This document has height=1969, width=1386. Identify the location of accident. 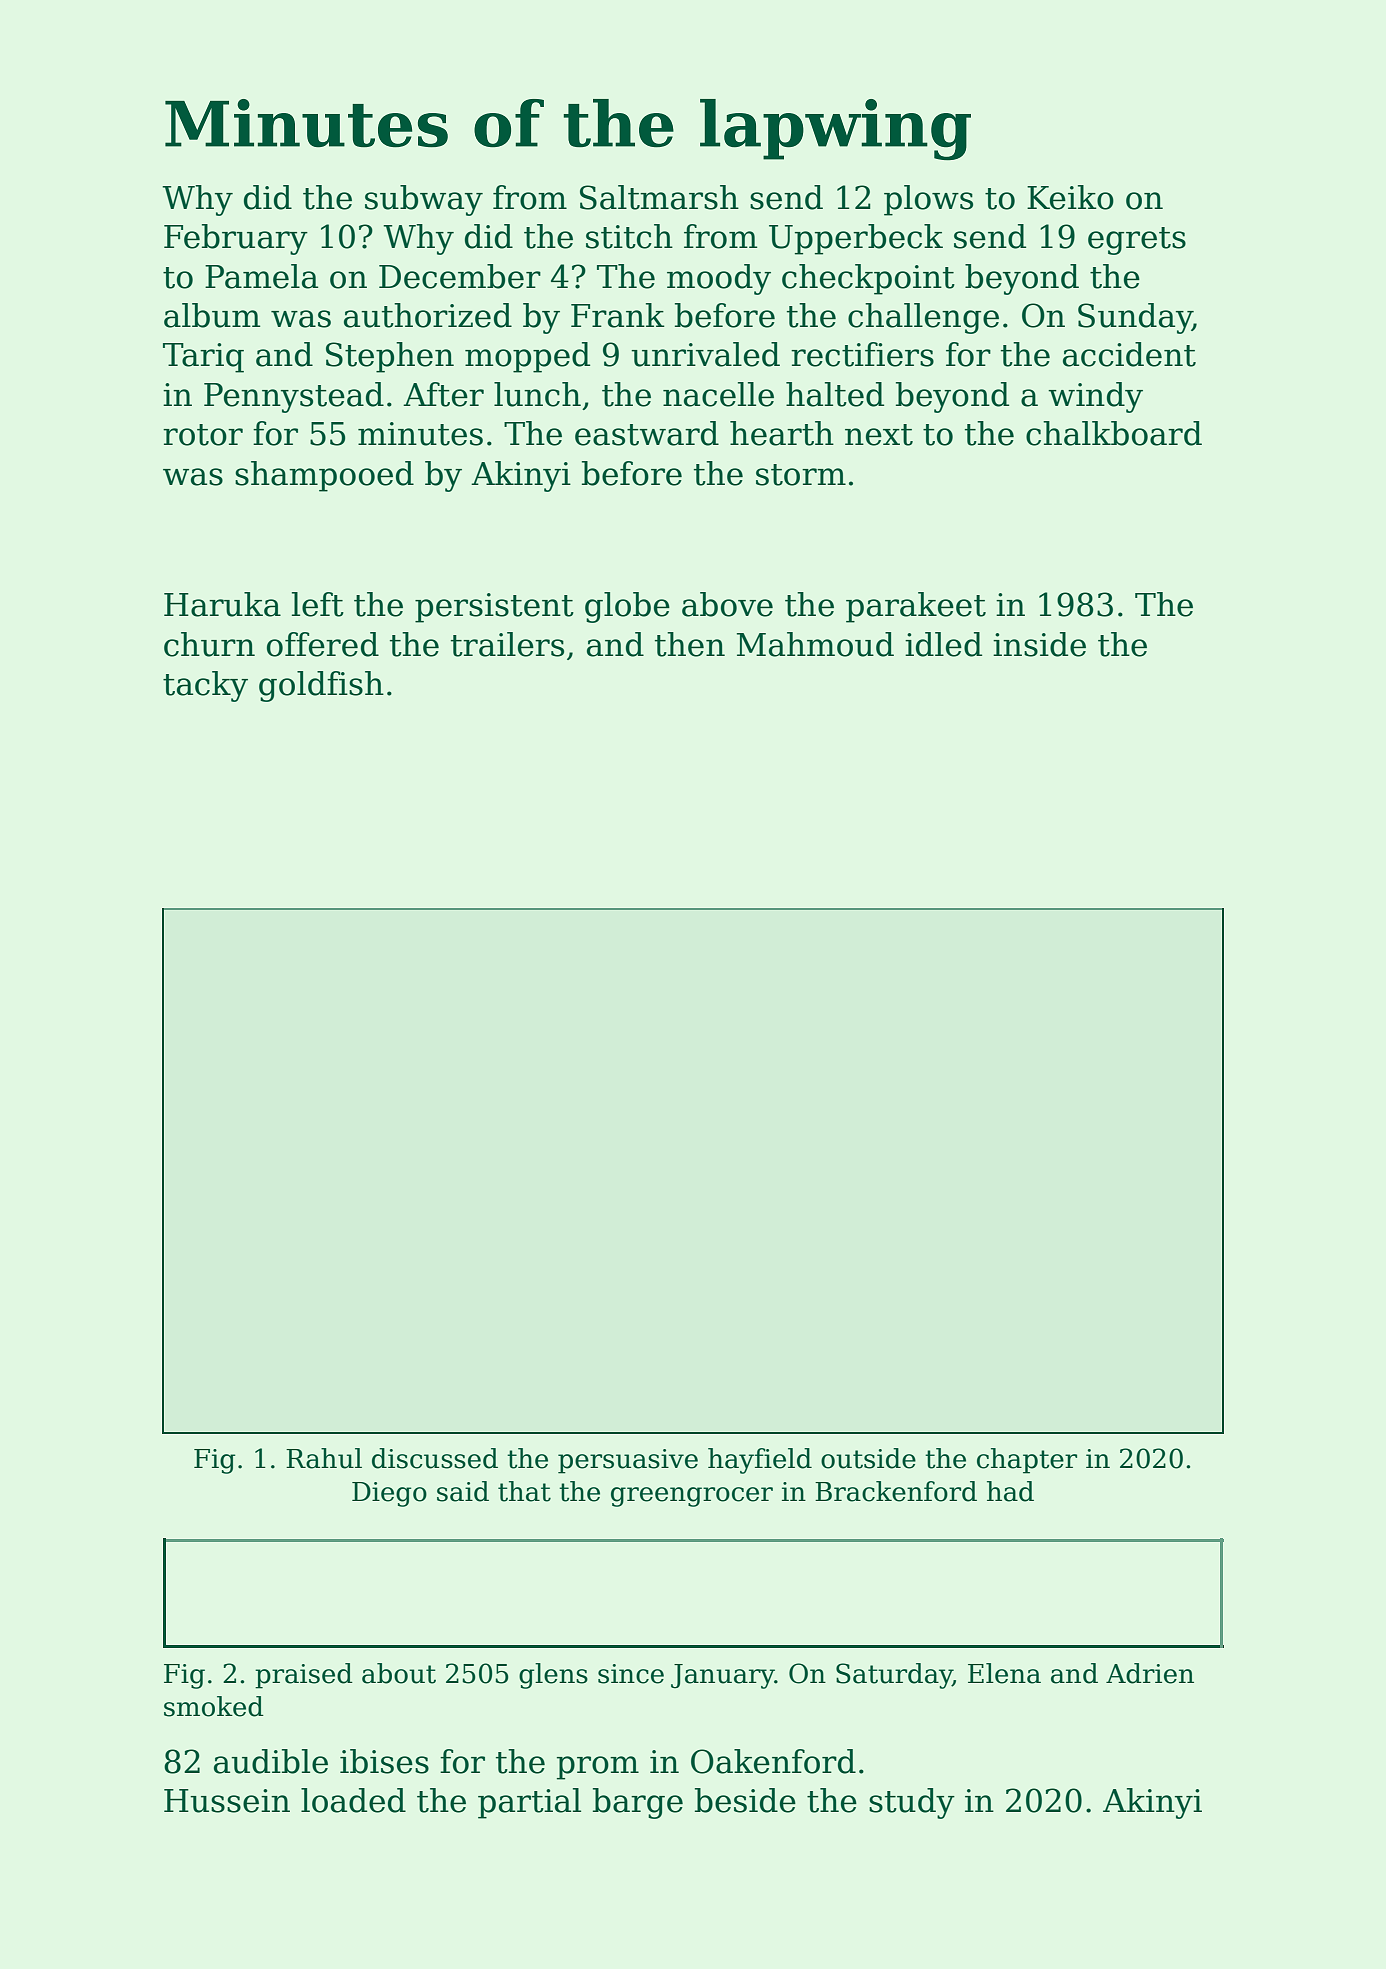
(1129, 354).
